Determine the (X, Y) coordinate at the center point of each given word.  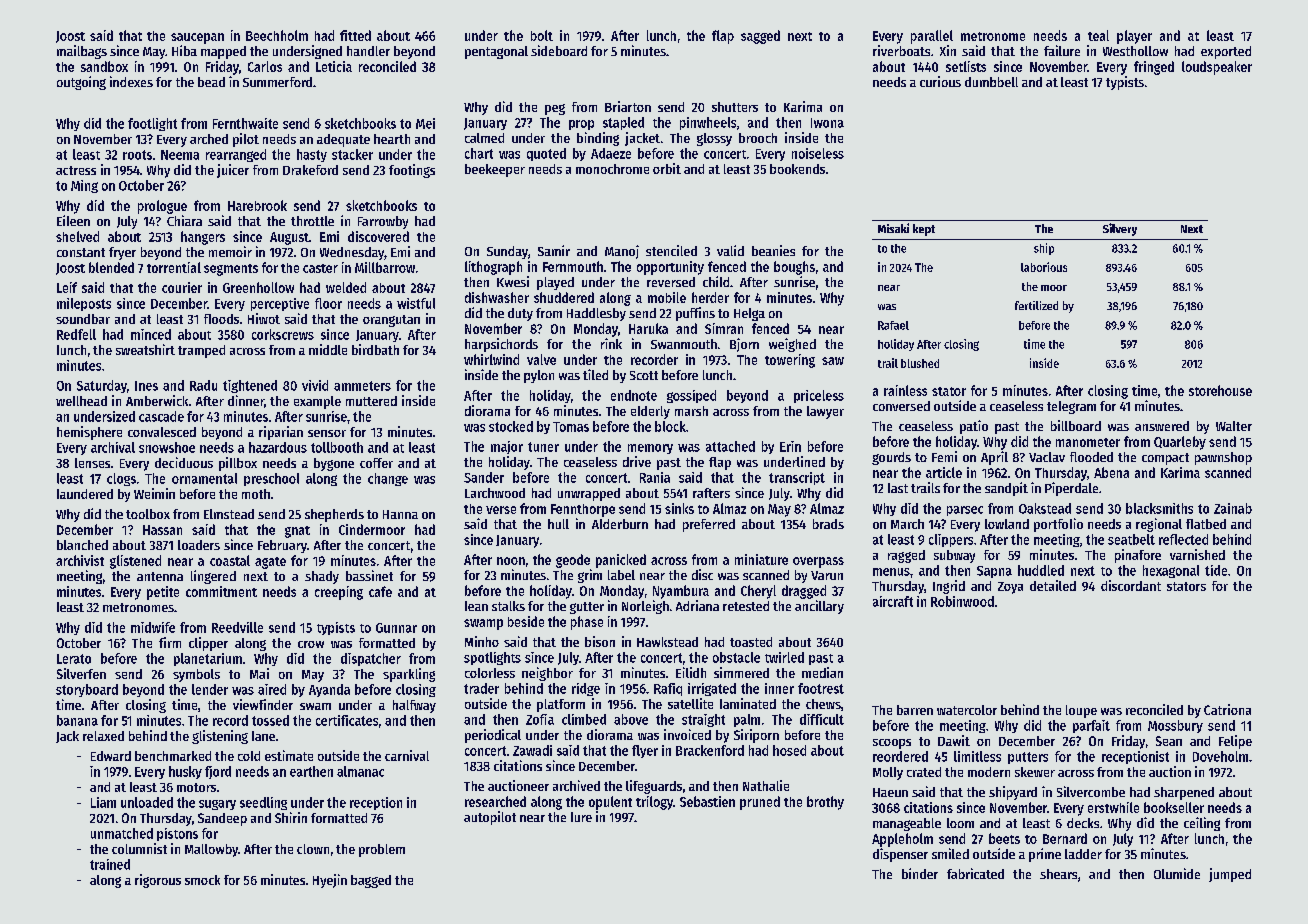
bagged (371, 881)
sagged (760, 37)
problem (382, 850)
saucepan (197, 38)
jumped (1230, 875)
